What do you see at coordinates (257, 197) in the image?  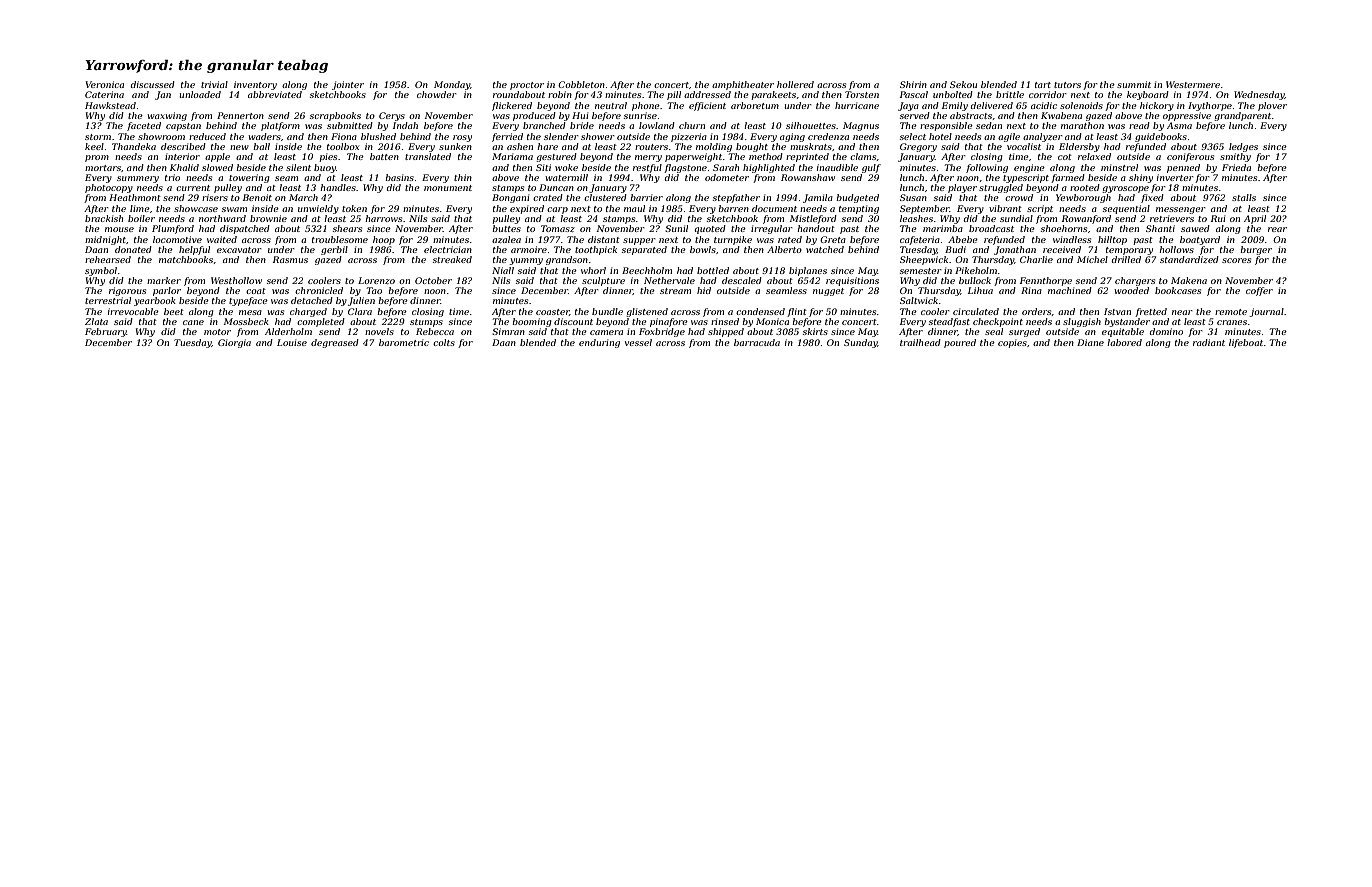 I see `Benoit` at bounding box center [257, 197].
